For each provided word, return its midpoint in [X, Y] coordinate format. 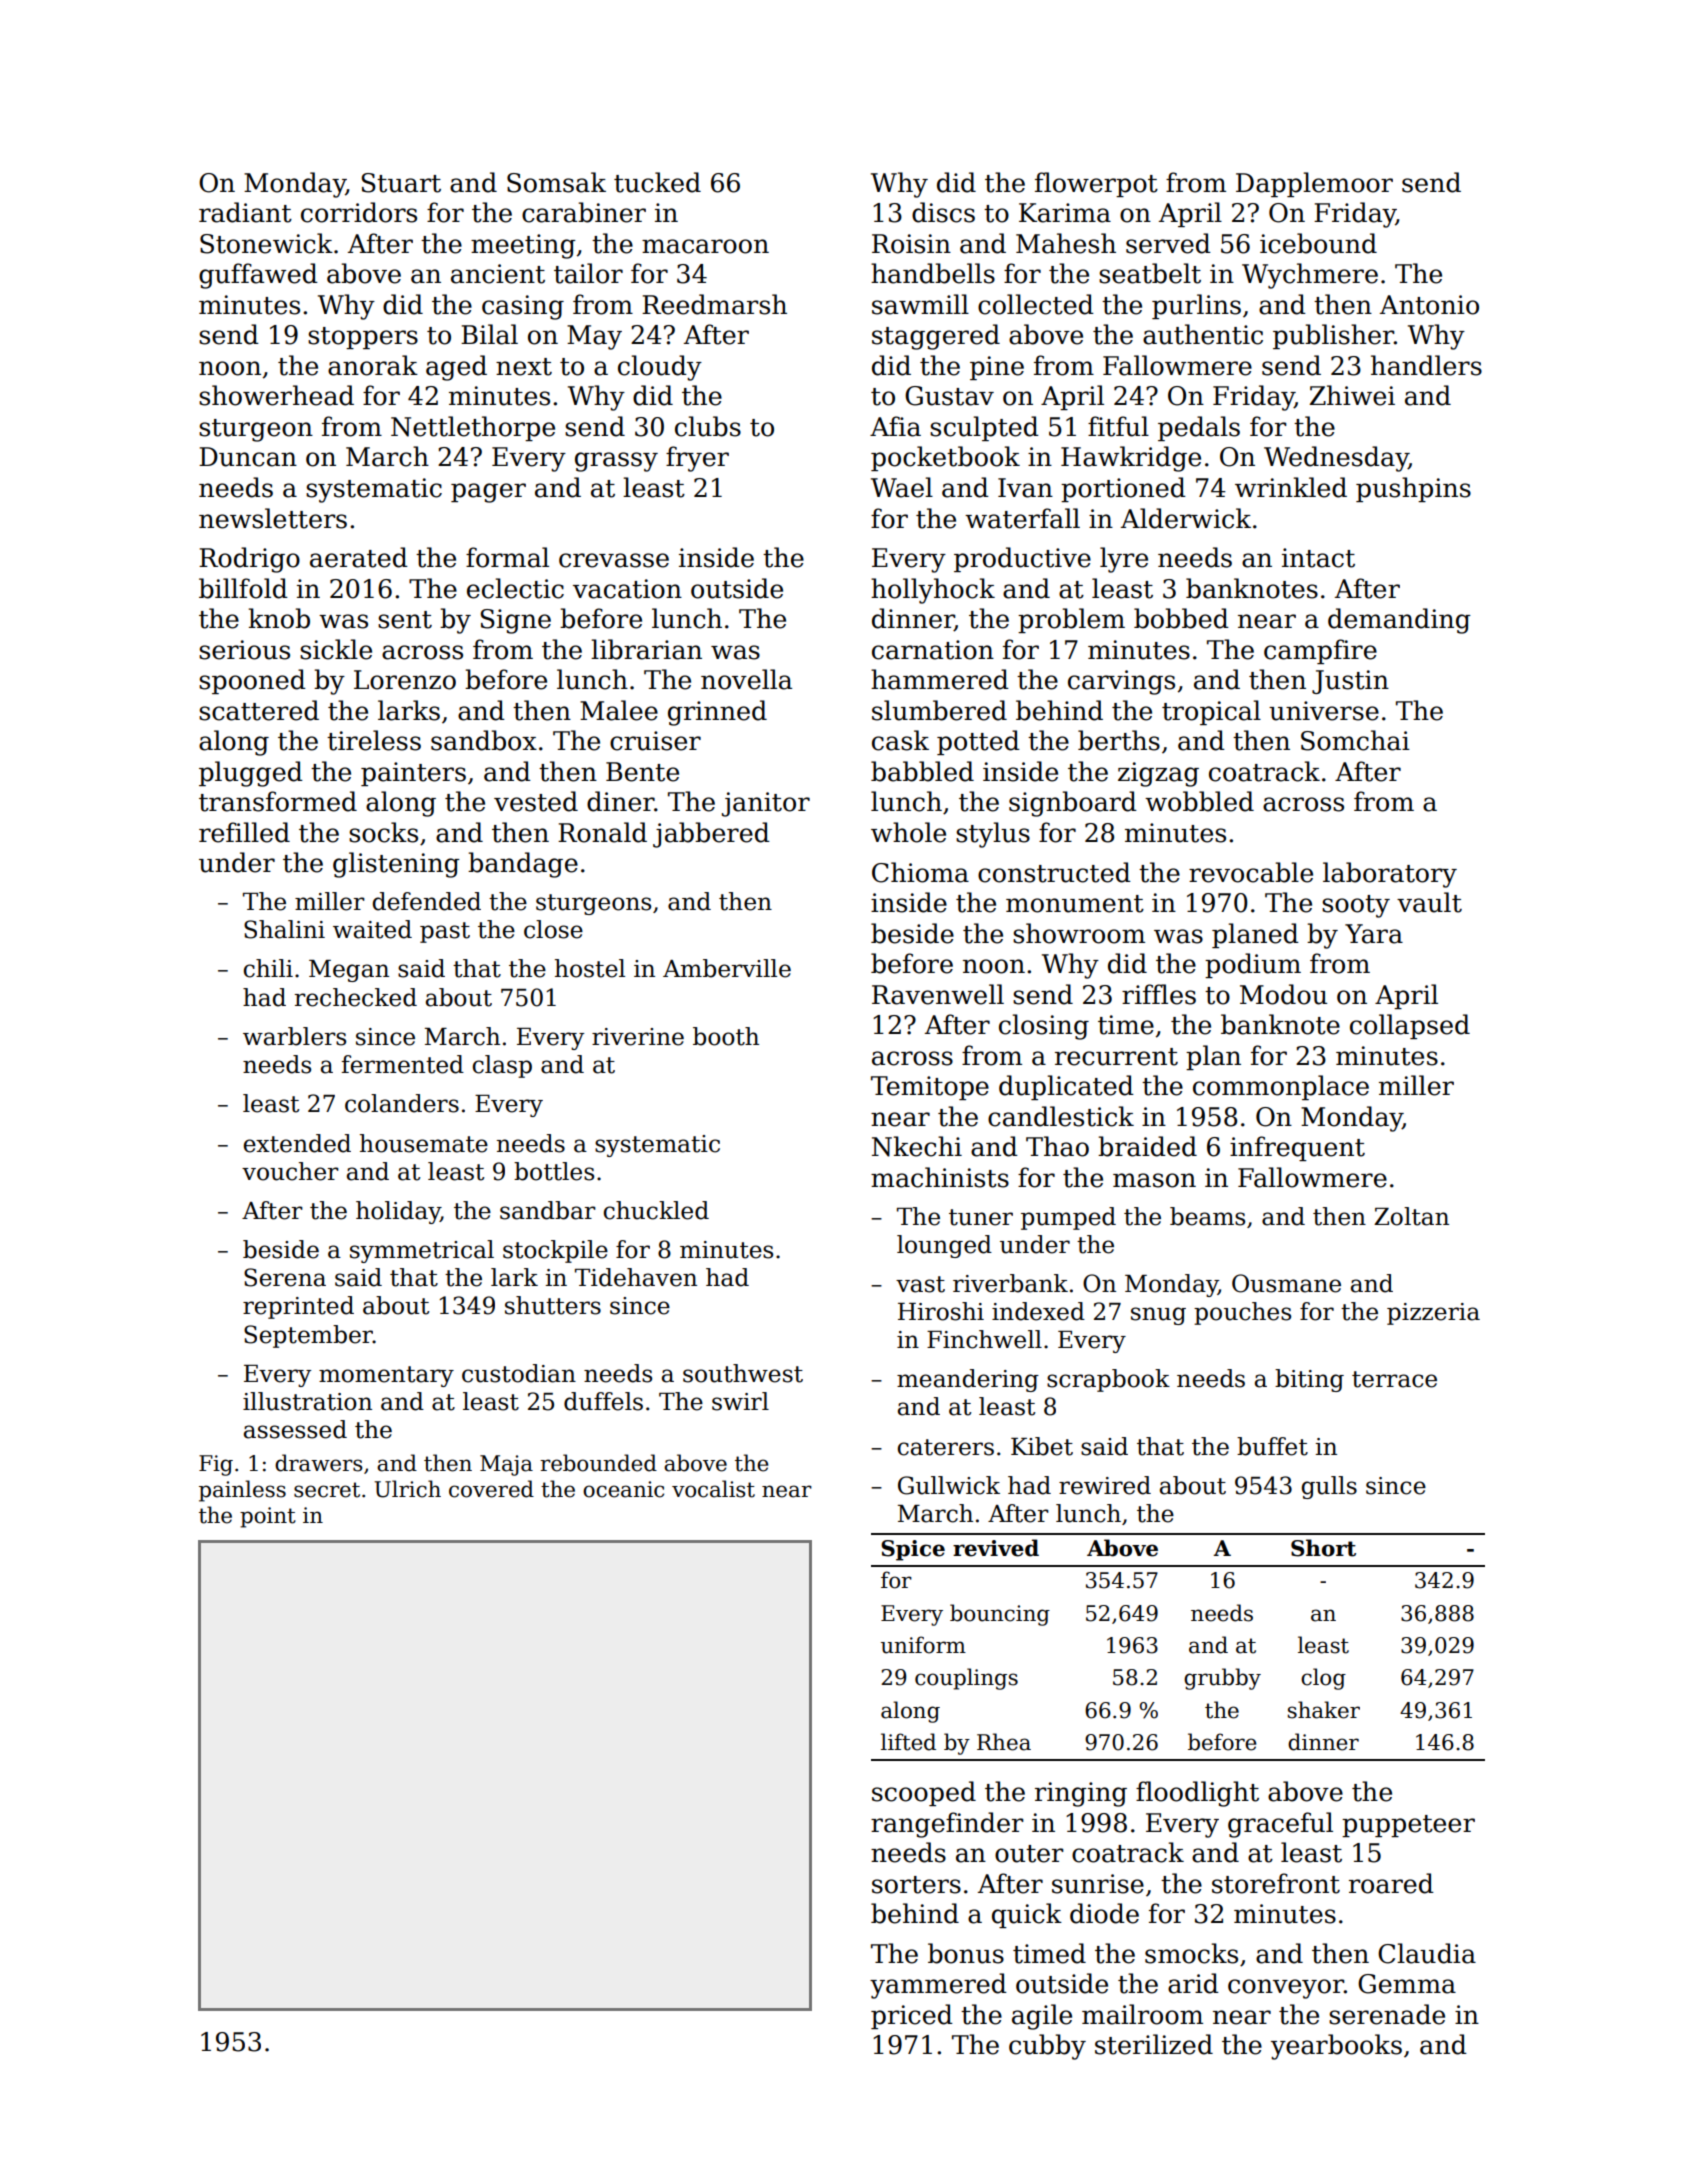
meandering [968, 1380]
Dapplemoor [1314, 184]
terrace [1394, 1379]
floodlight [1197, 1794]
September [308, 1336]
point [268, 1517]
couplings [966, 1679]
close [553, 929]
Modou [1283, 994]
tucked [657, 182]
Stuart [401, 183]
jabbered [711, 835]
